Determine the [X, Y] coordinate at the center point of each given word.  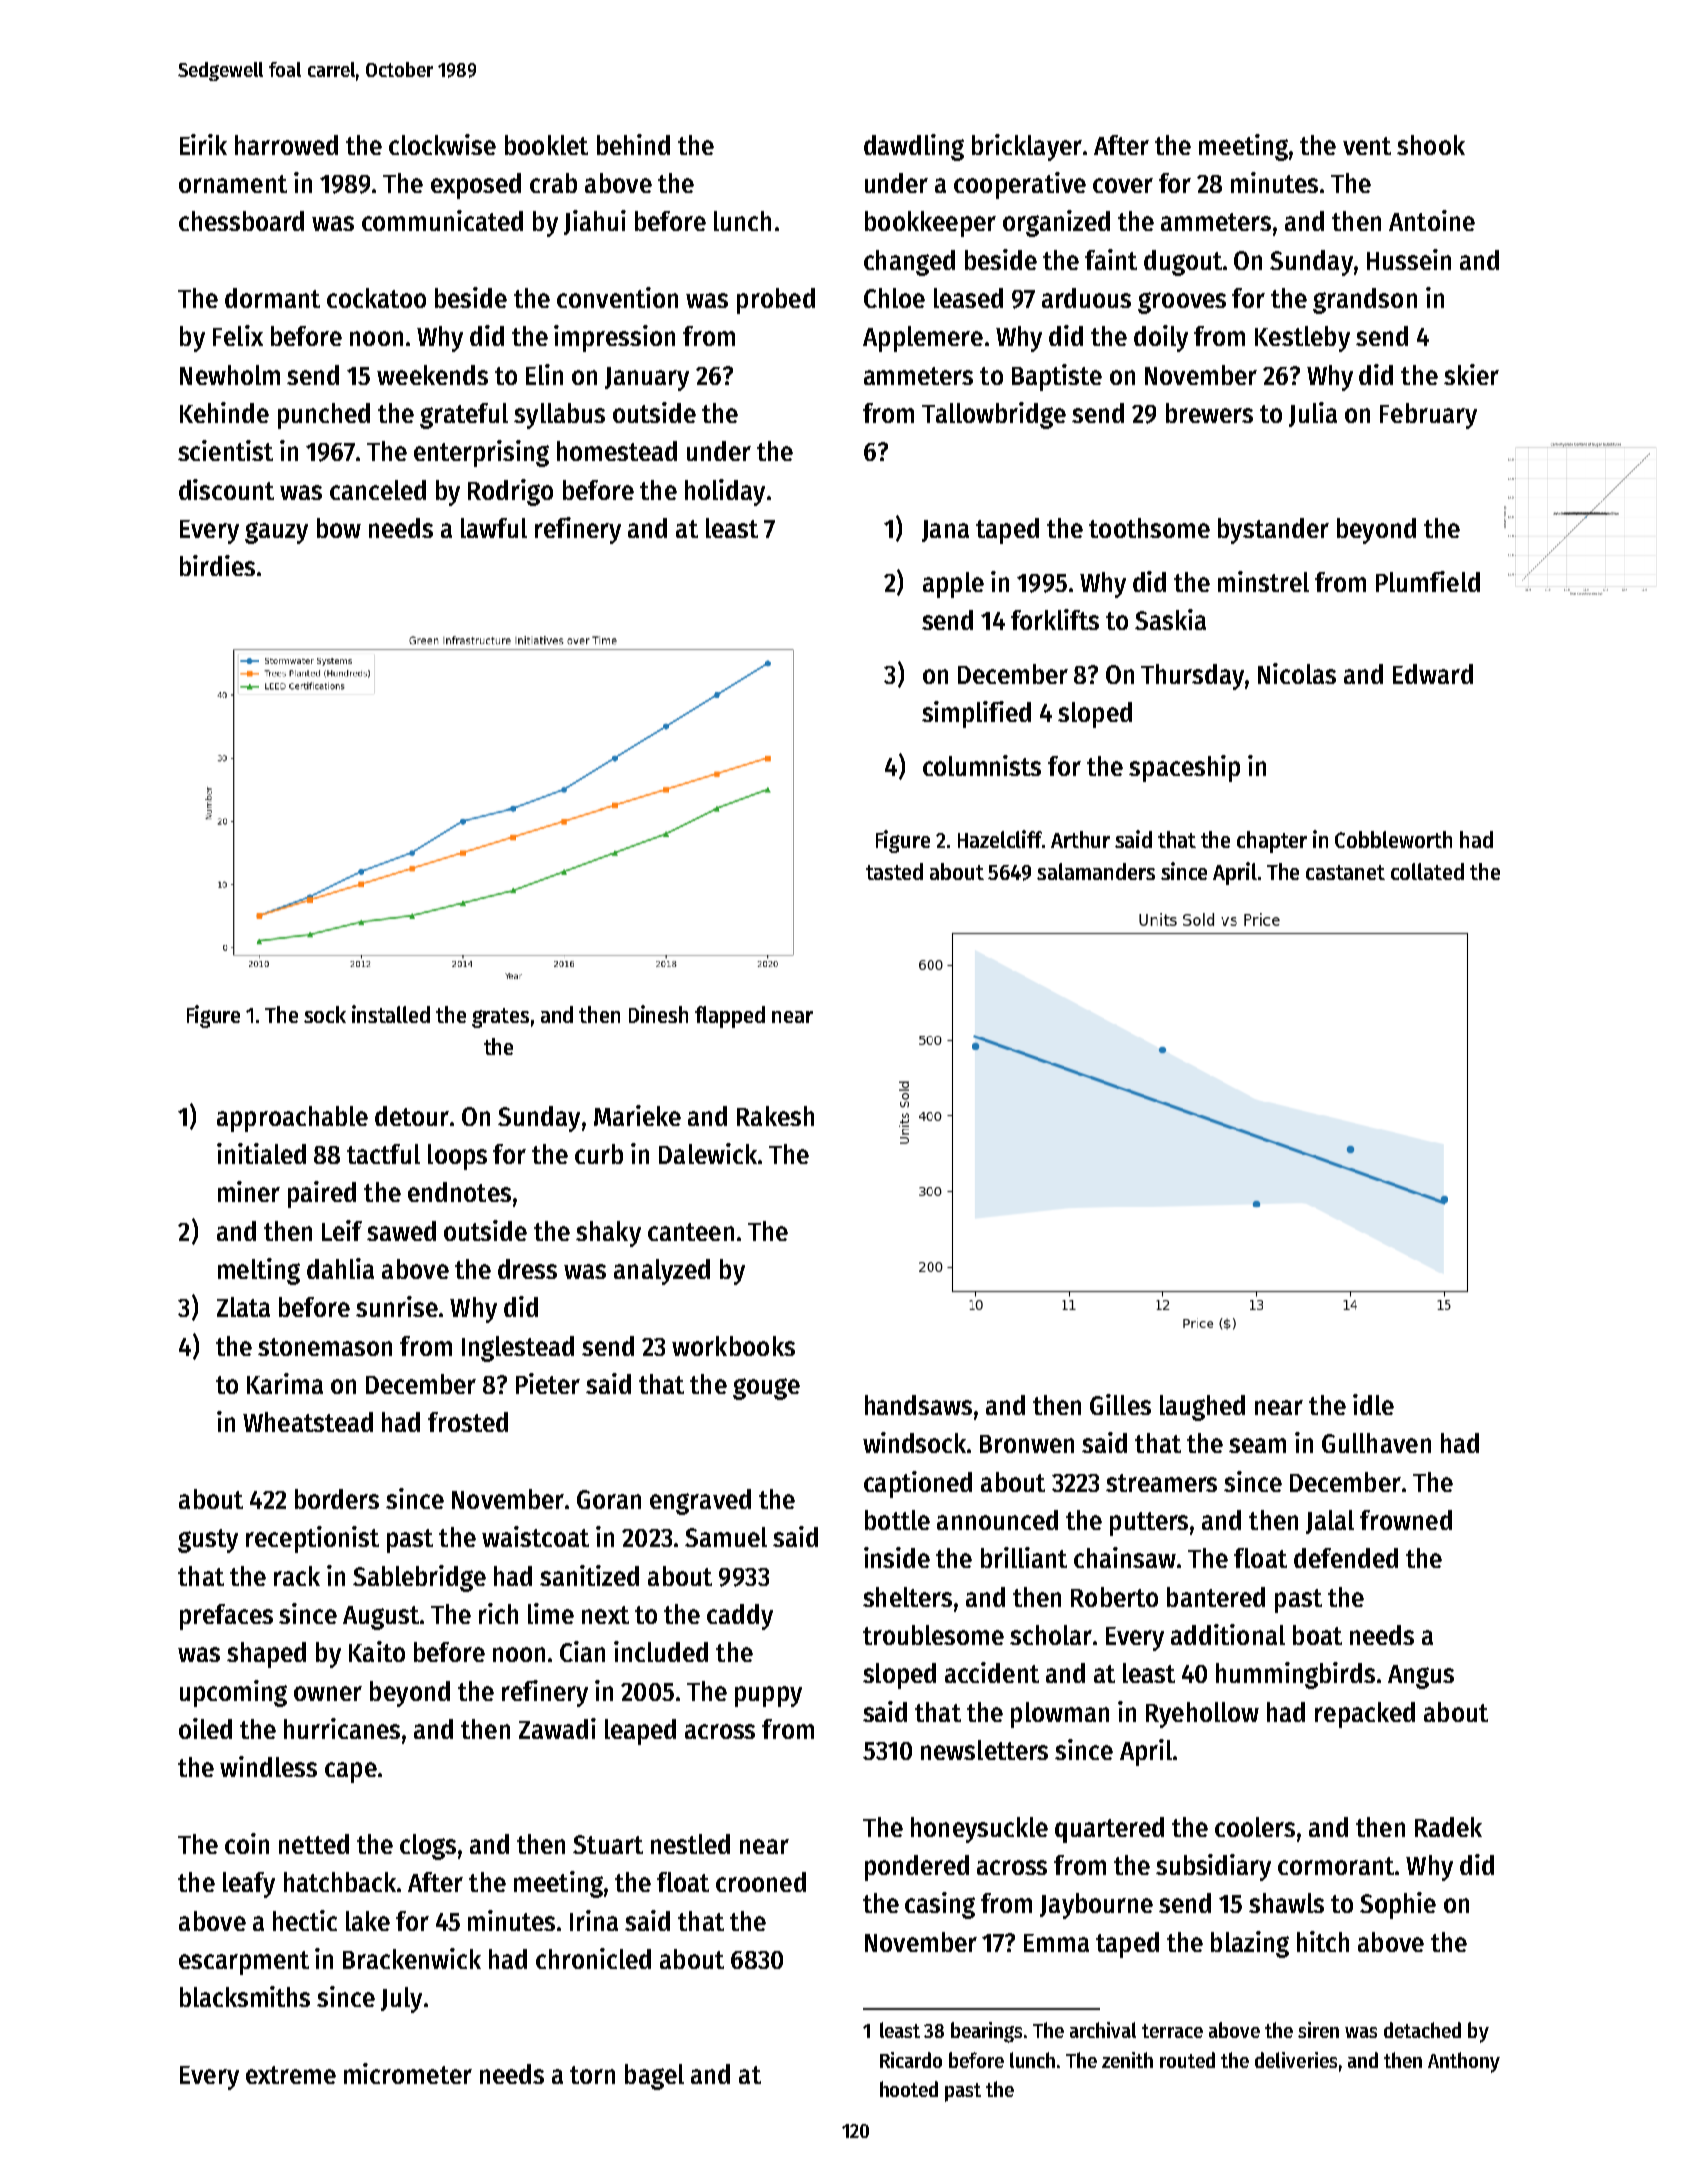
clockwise [442, 144]
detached [1422, 2030]
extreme [291, 2075]
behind [633, 144]
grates [500, 1018]
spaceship [1184, 768]
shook [1431, 145]
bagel [654, 2077]
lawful [494, 528]
